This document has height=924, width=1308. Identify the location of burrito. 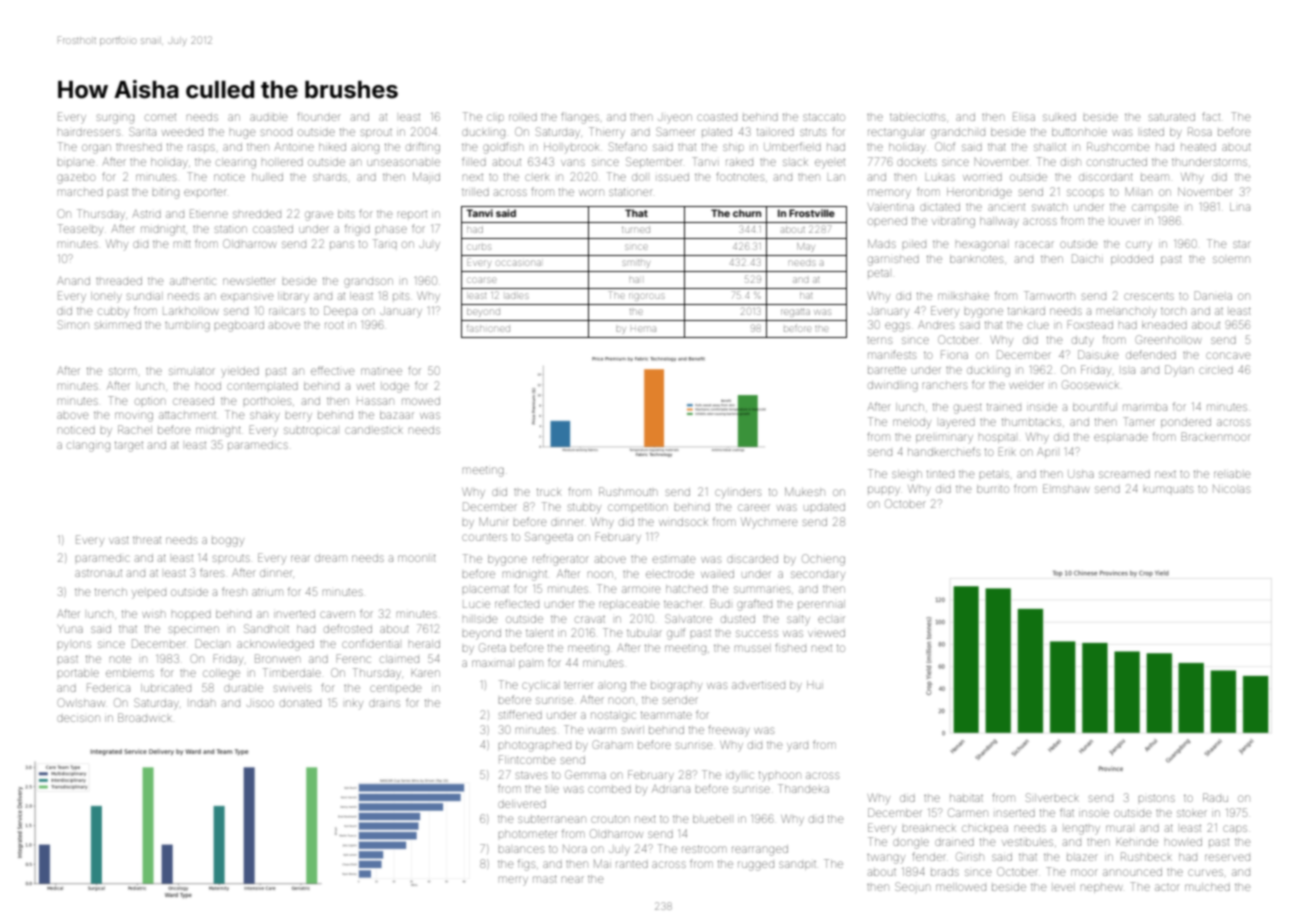
(993, 489).
